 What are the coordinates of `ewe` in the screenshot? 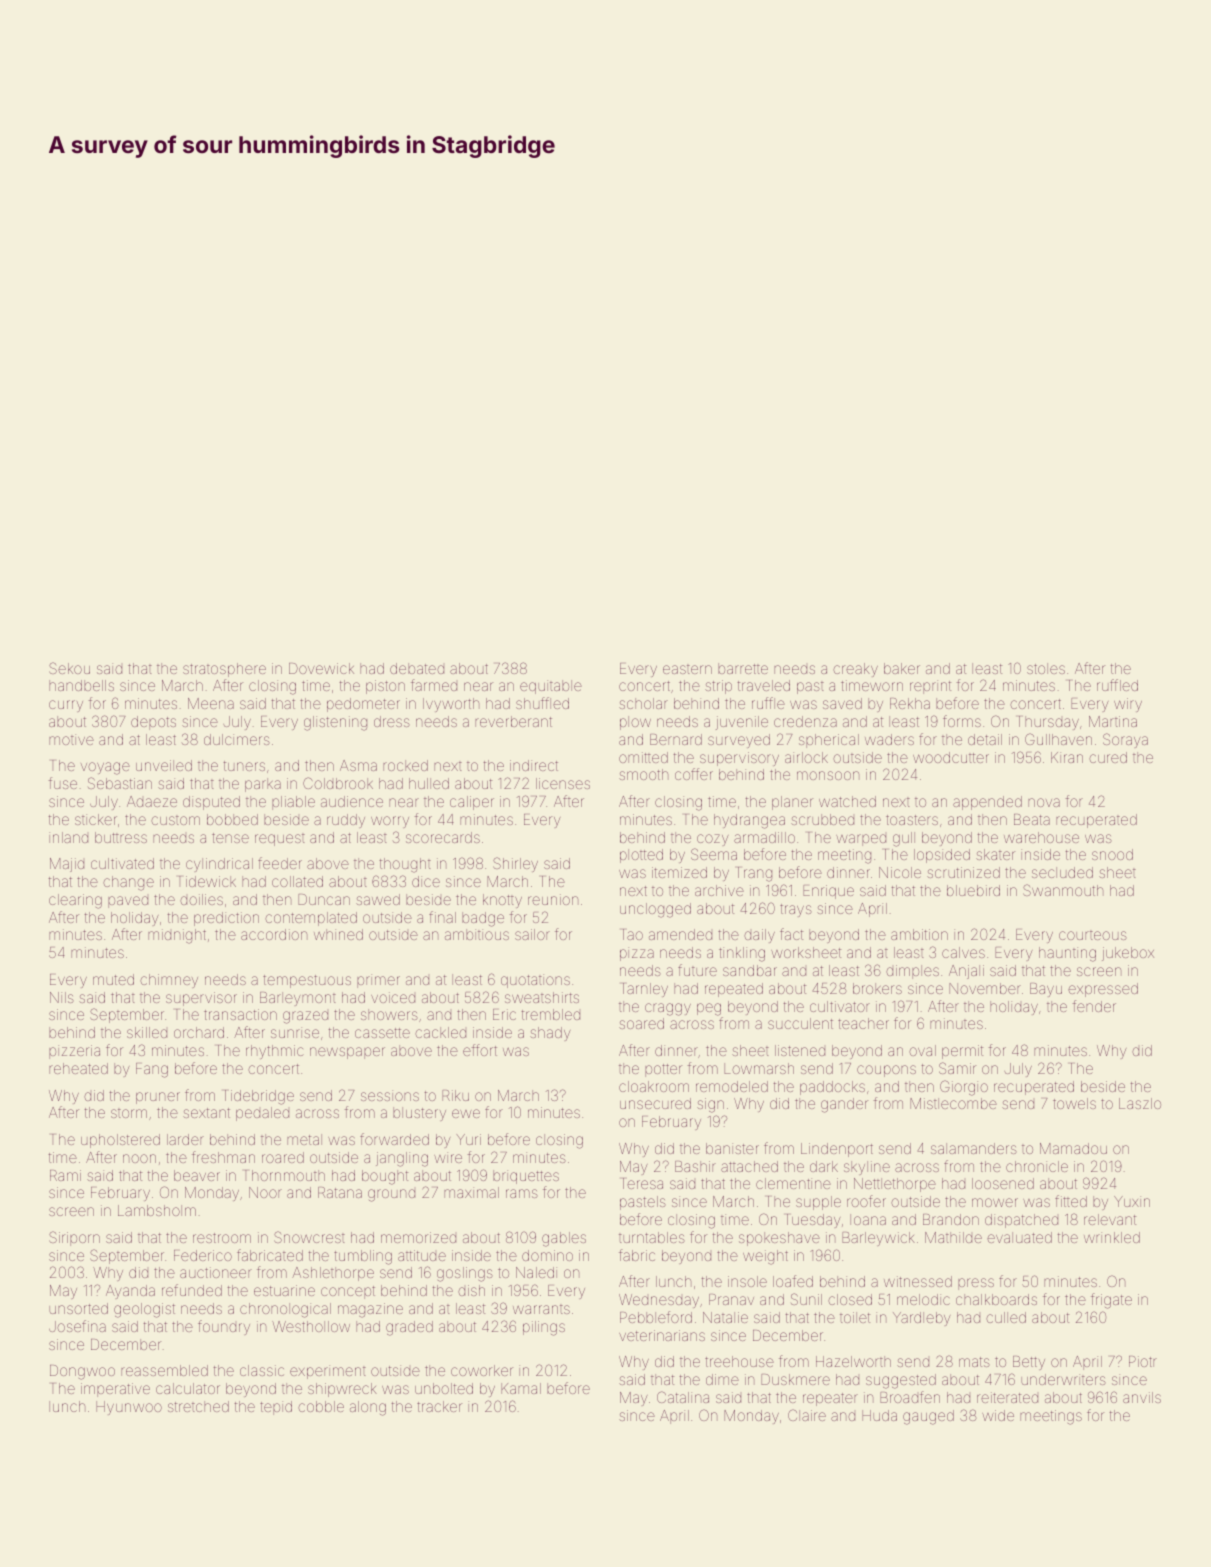 It's located at (466, 1113).
